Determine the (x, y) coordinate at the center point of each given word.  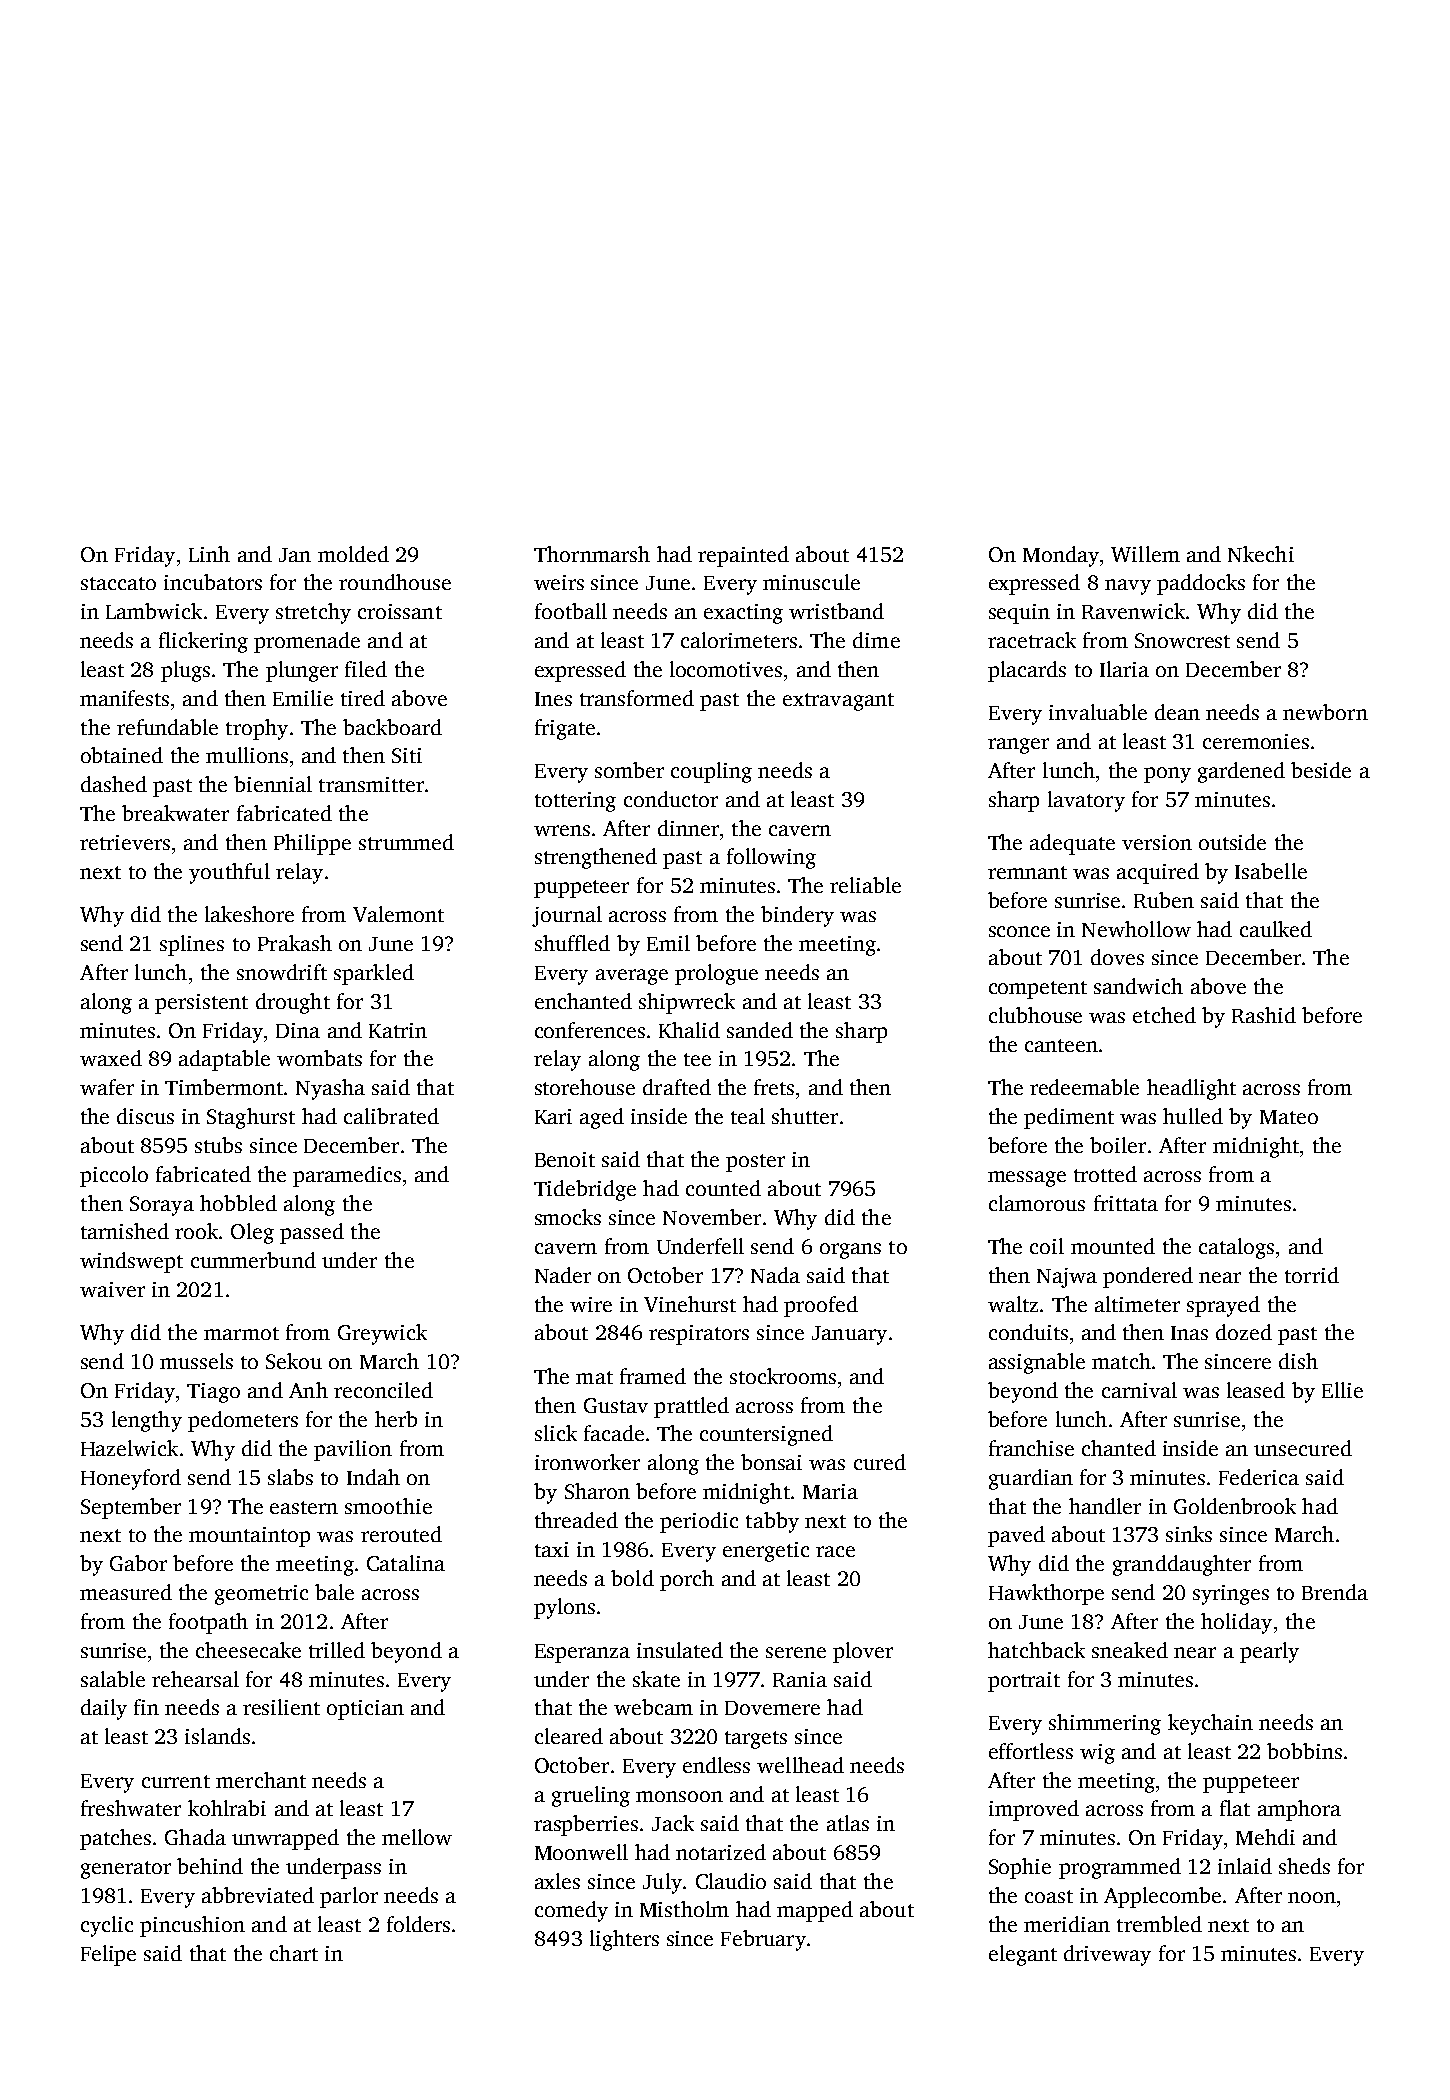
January (849, 1335)
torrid (1312, 1275)
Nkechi (1261, 554)
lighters (624, 1940)
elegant (1023, 1955)
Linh (209, 554)
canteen (1061, 1045)
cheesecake (248, 1650)
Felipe (108, 1955)
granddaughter (1182, 1565)
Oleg (252, 1233)
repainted (743, 556)
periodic (699, 1522)
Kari (553, 1116)
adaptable (224, 1060)
